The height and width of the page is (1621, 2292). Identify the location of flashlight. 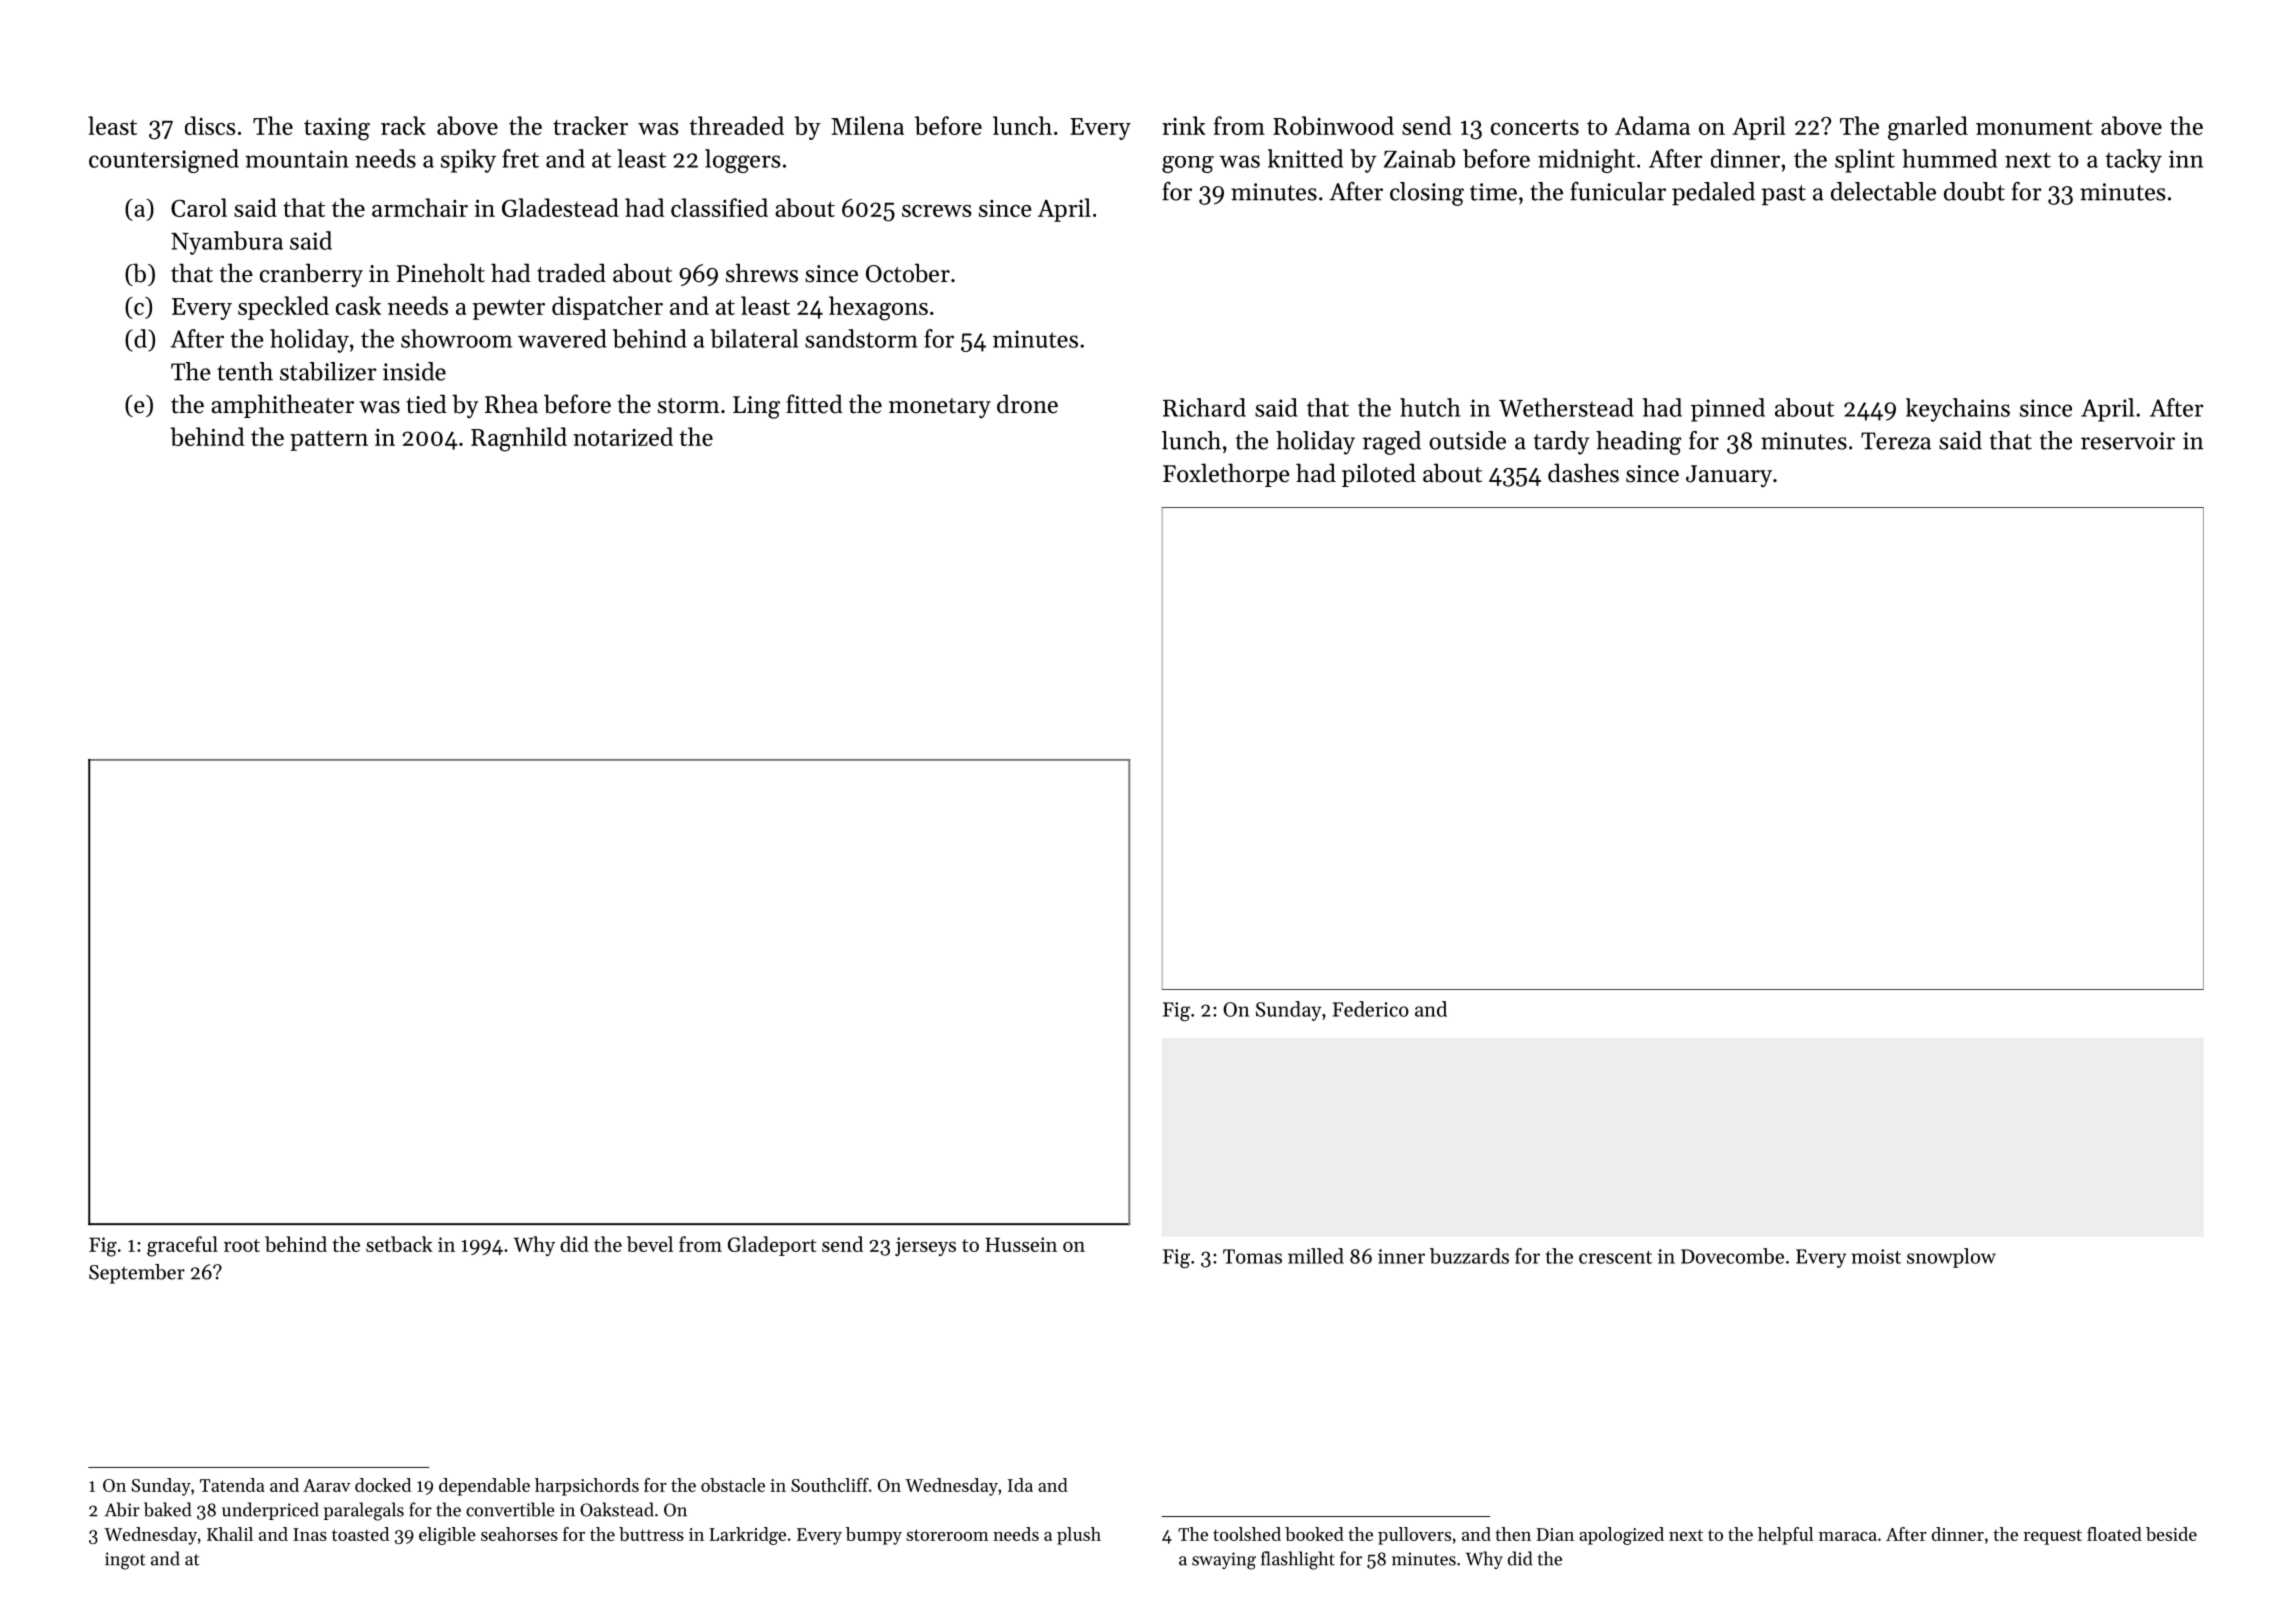
(1298, 1560).
